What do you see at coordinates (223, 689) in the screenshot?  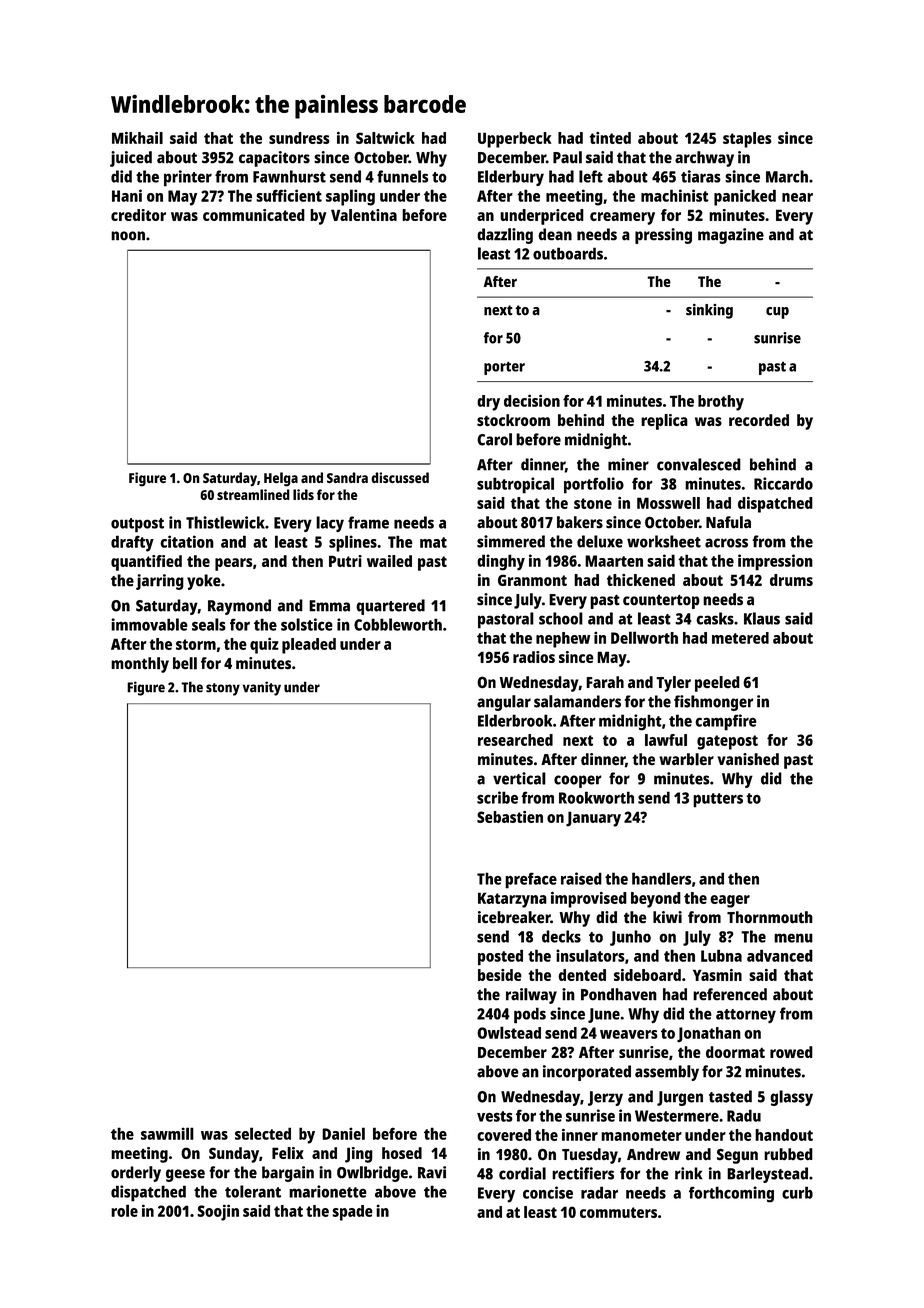 I see `stony` at bounding box center [223, 689].
